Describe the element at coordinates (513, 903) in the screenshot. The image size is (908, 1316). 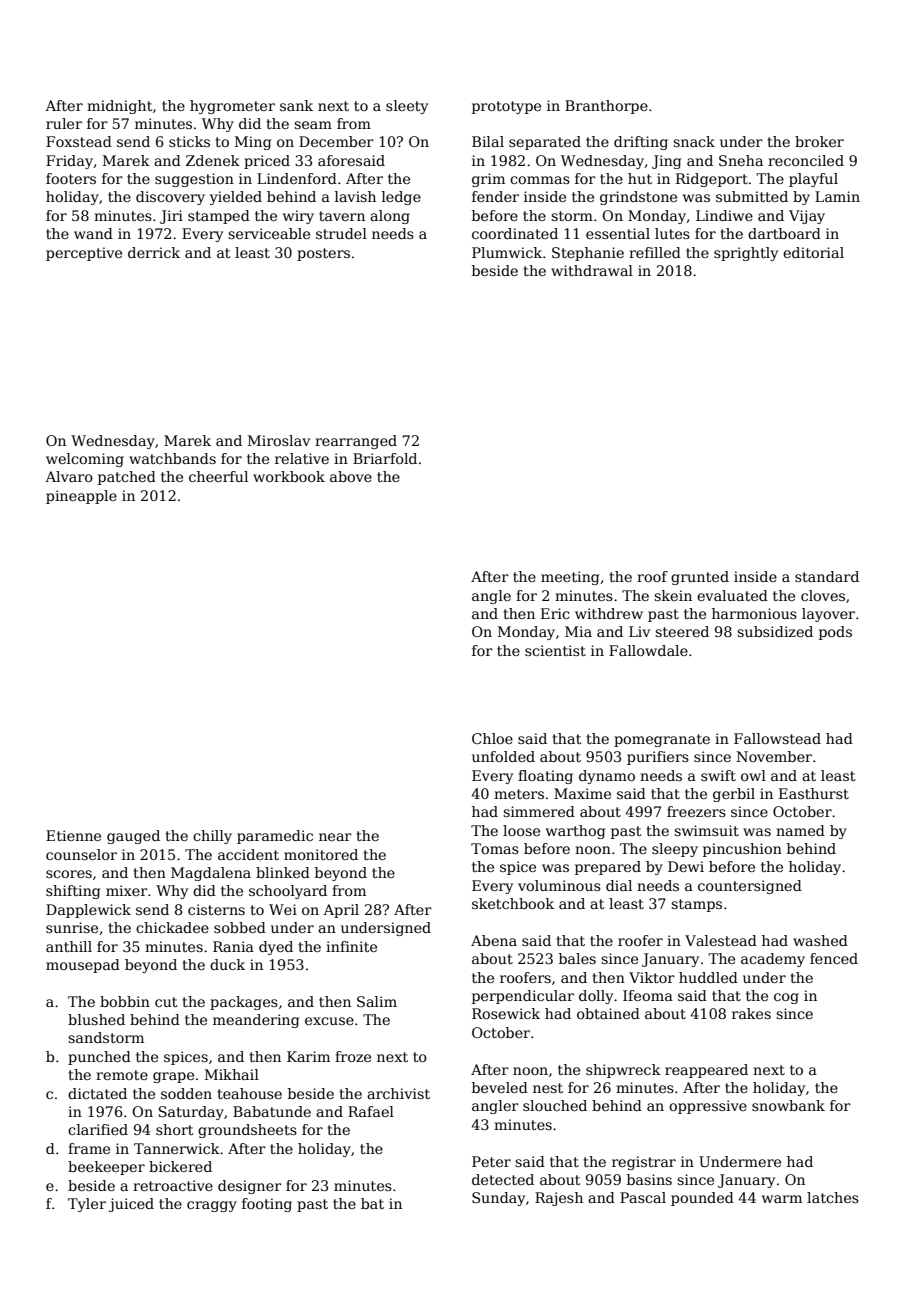
I see `sketchbook` at that location.
